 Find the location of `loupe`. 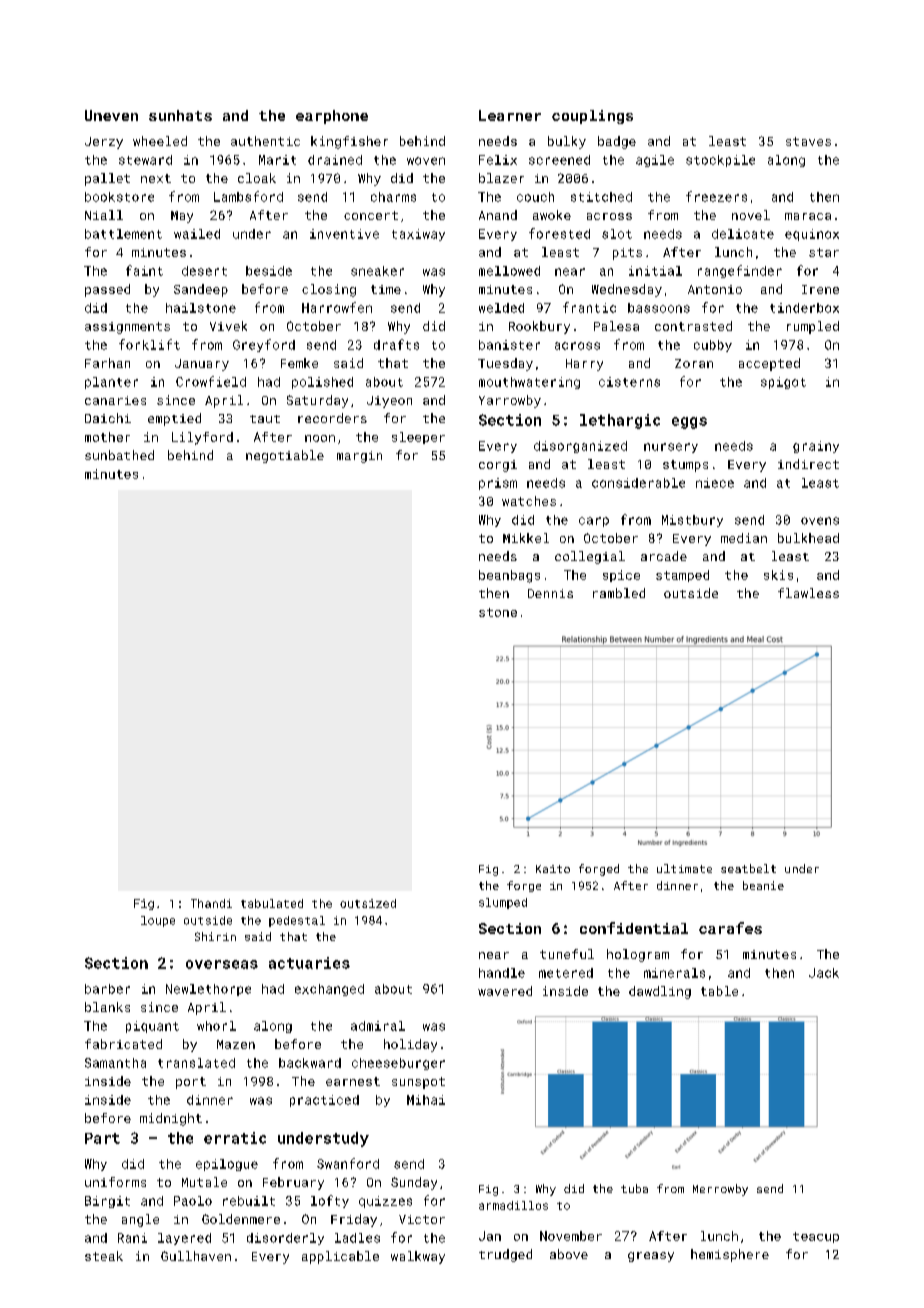

loupe is located at coordinates (158, 921).
